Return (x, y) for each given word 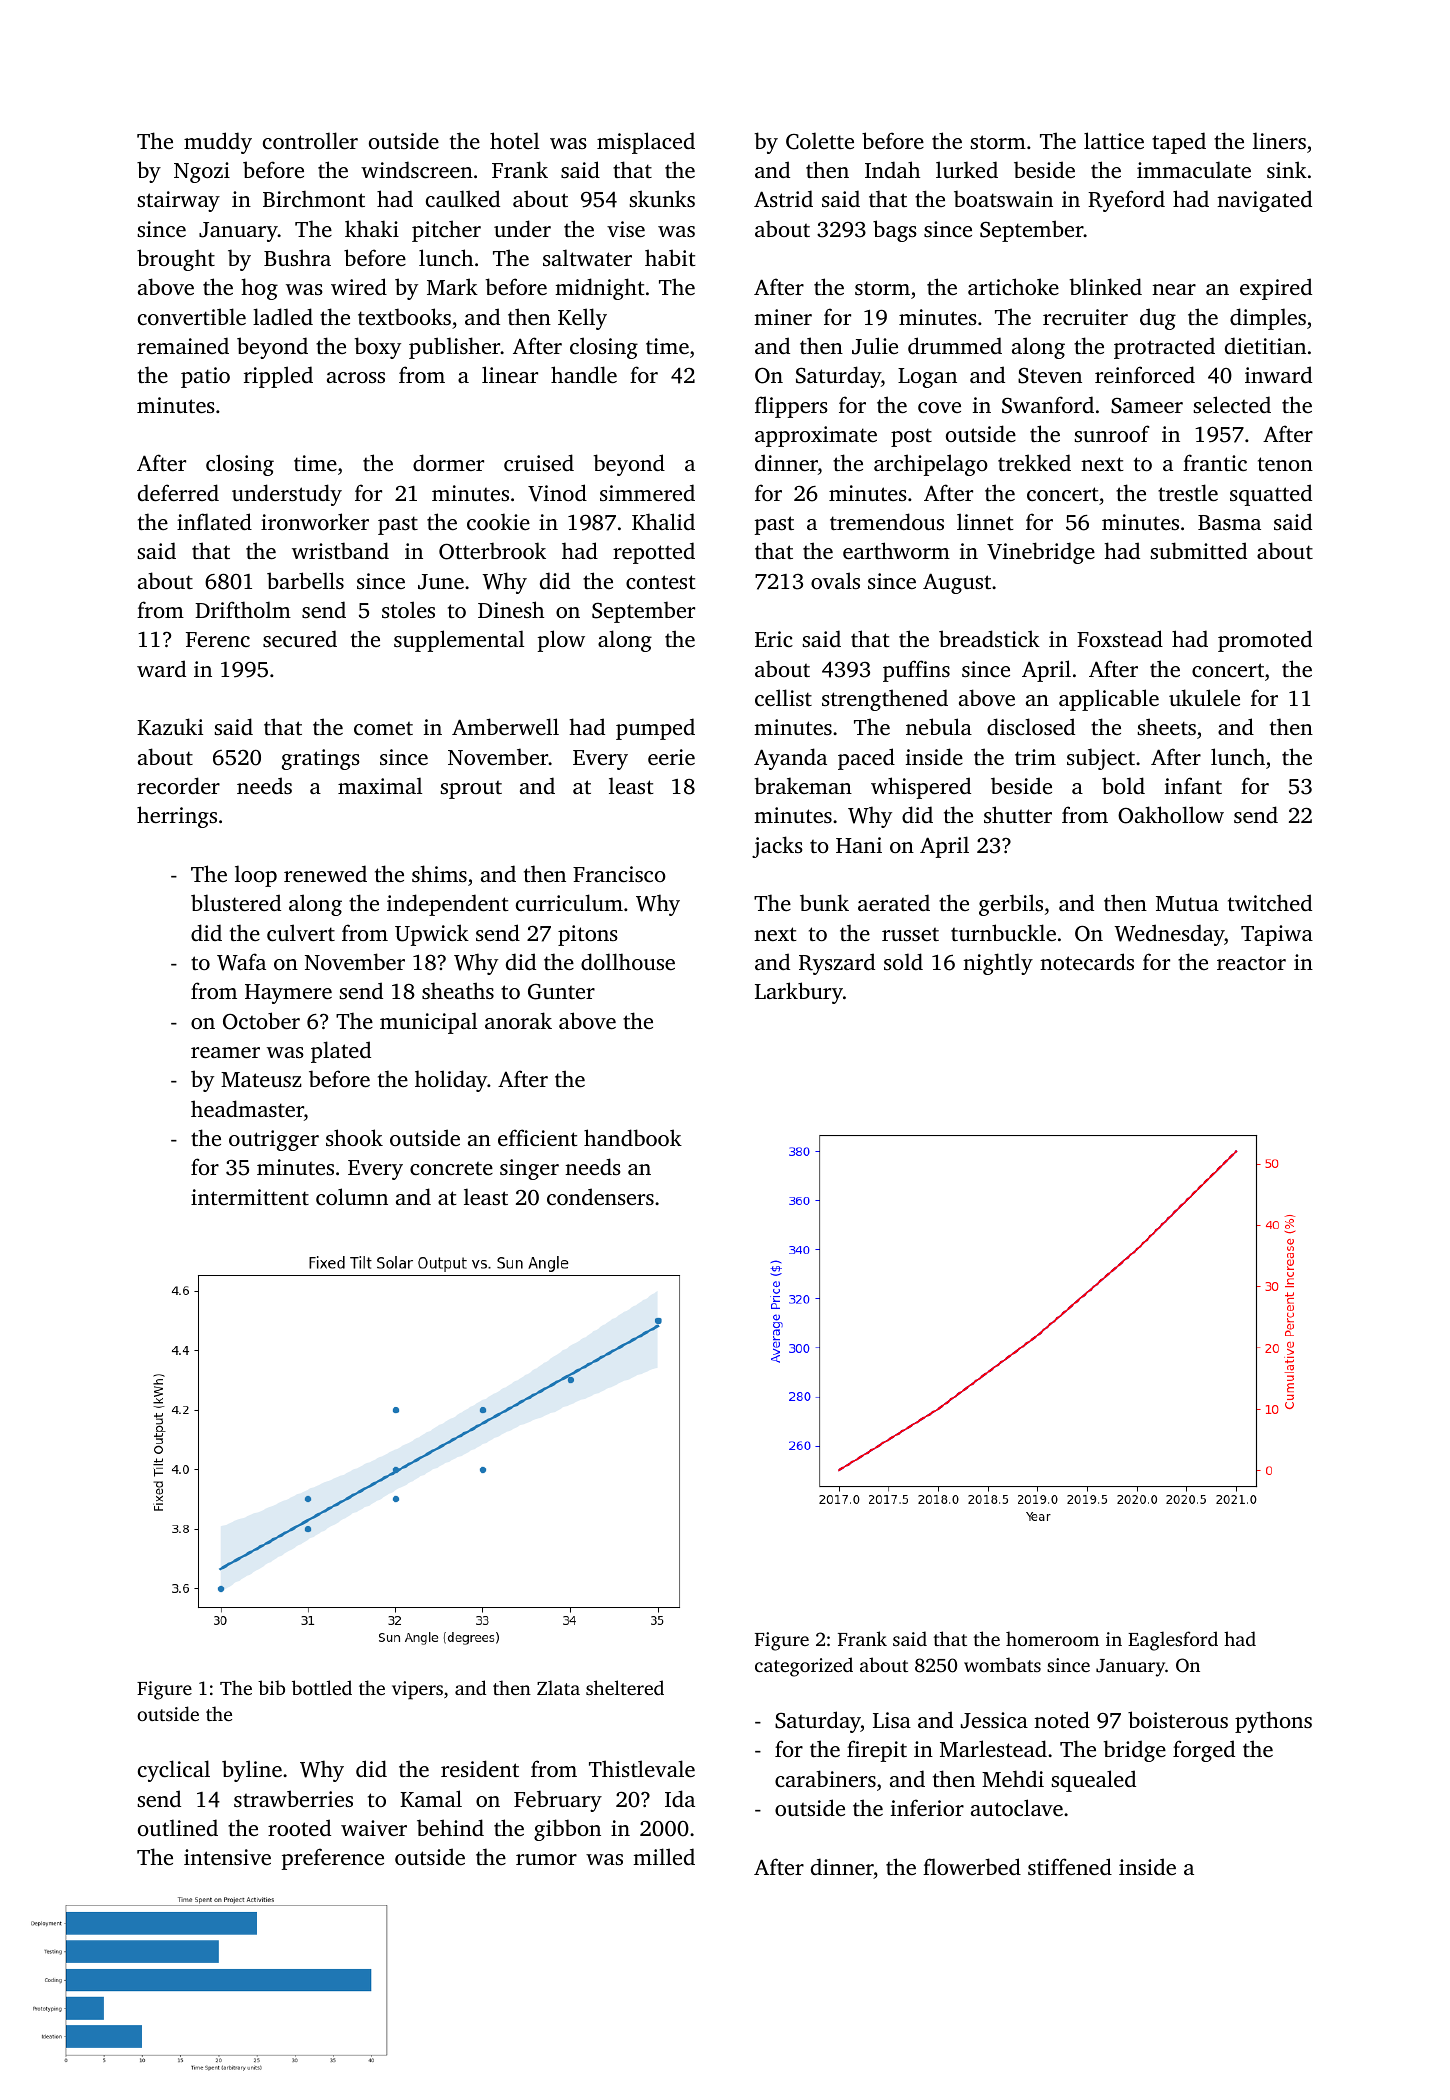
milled (664, 1856)
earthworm (896, 550)
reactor (1251, 963)
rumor (546, 1859)
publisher (455, 348)
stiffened (1070, 1866)
